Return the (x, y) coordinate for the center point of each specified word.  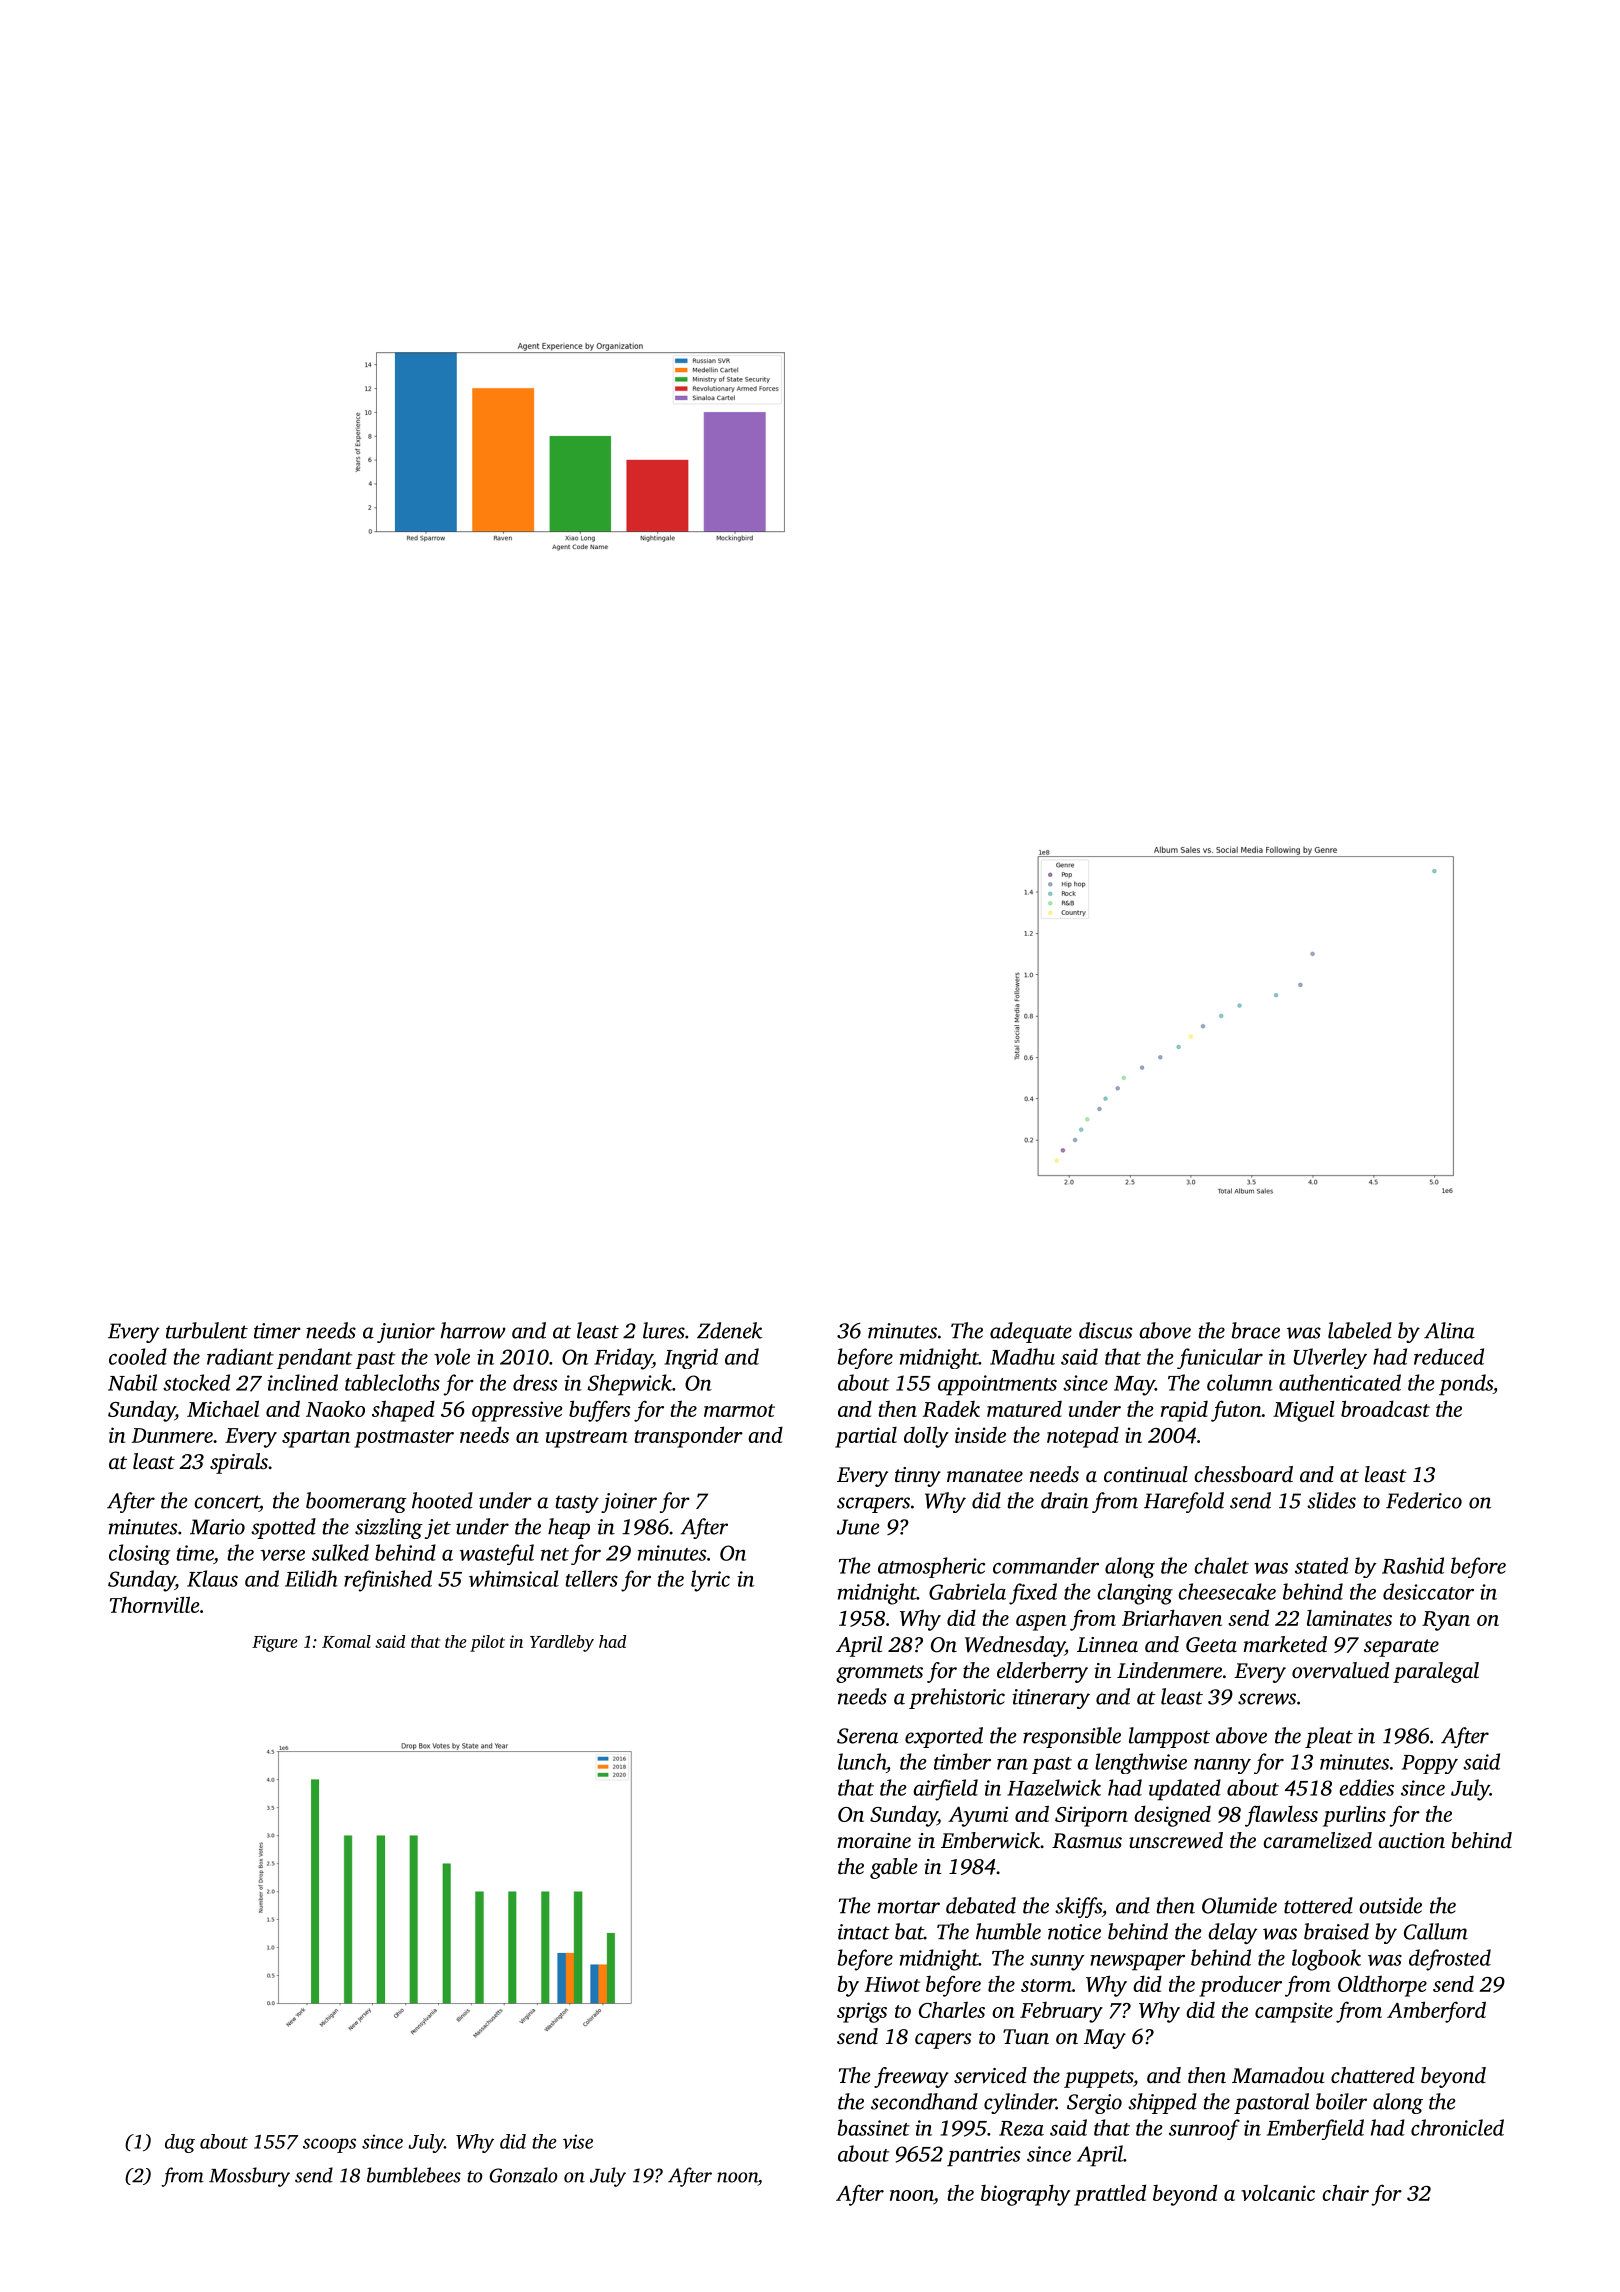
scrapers (873, 1505)
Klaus (212, 1578)
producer (1240, 1986)
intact (864, 1932)
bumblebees (414, 2175)
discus (1105, 1330)
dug (180, 2143)
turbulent (207, 1330)
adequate (1031, 1332)
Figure (275, 1643)
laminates (1349, 1618)
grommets (879, 1674)
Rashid (1413, 1565)
